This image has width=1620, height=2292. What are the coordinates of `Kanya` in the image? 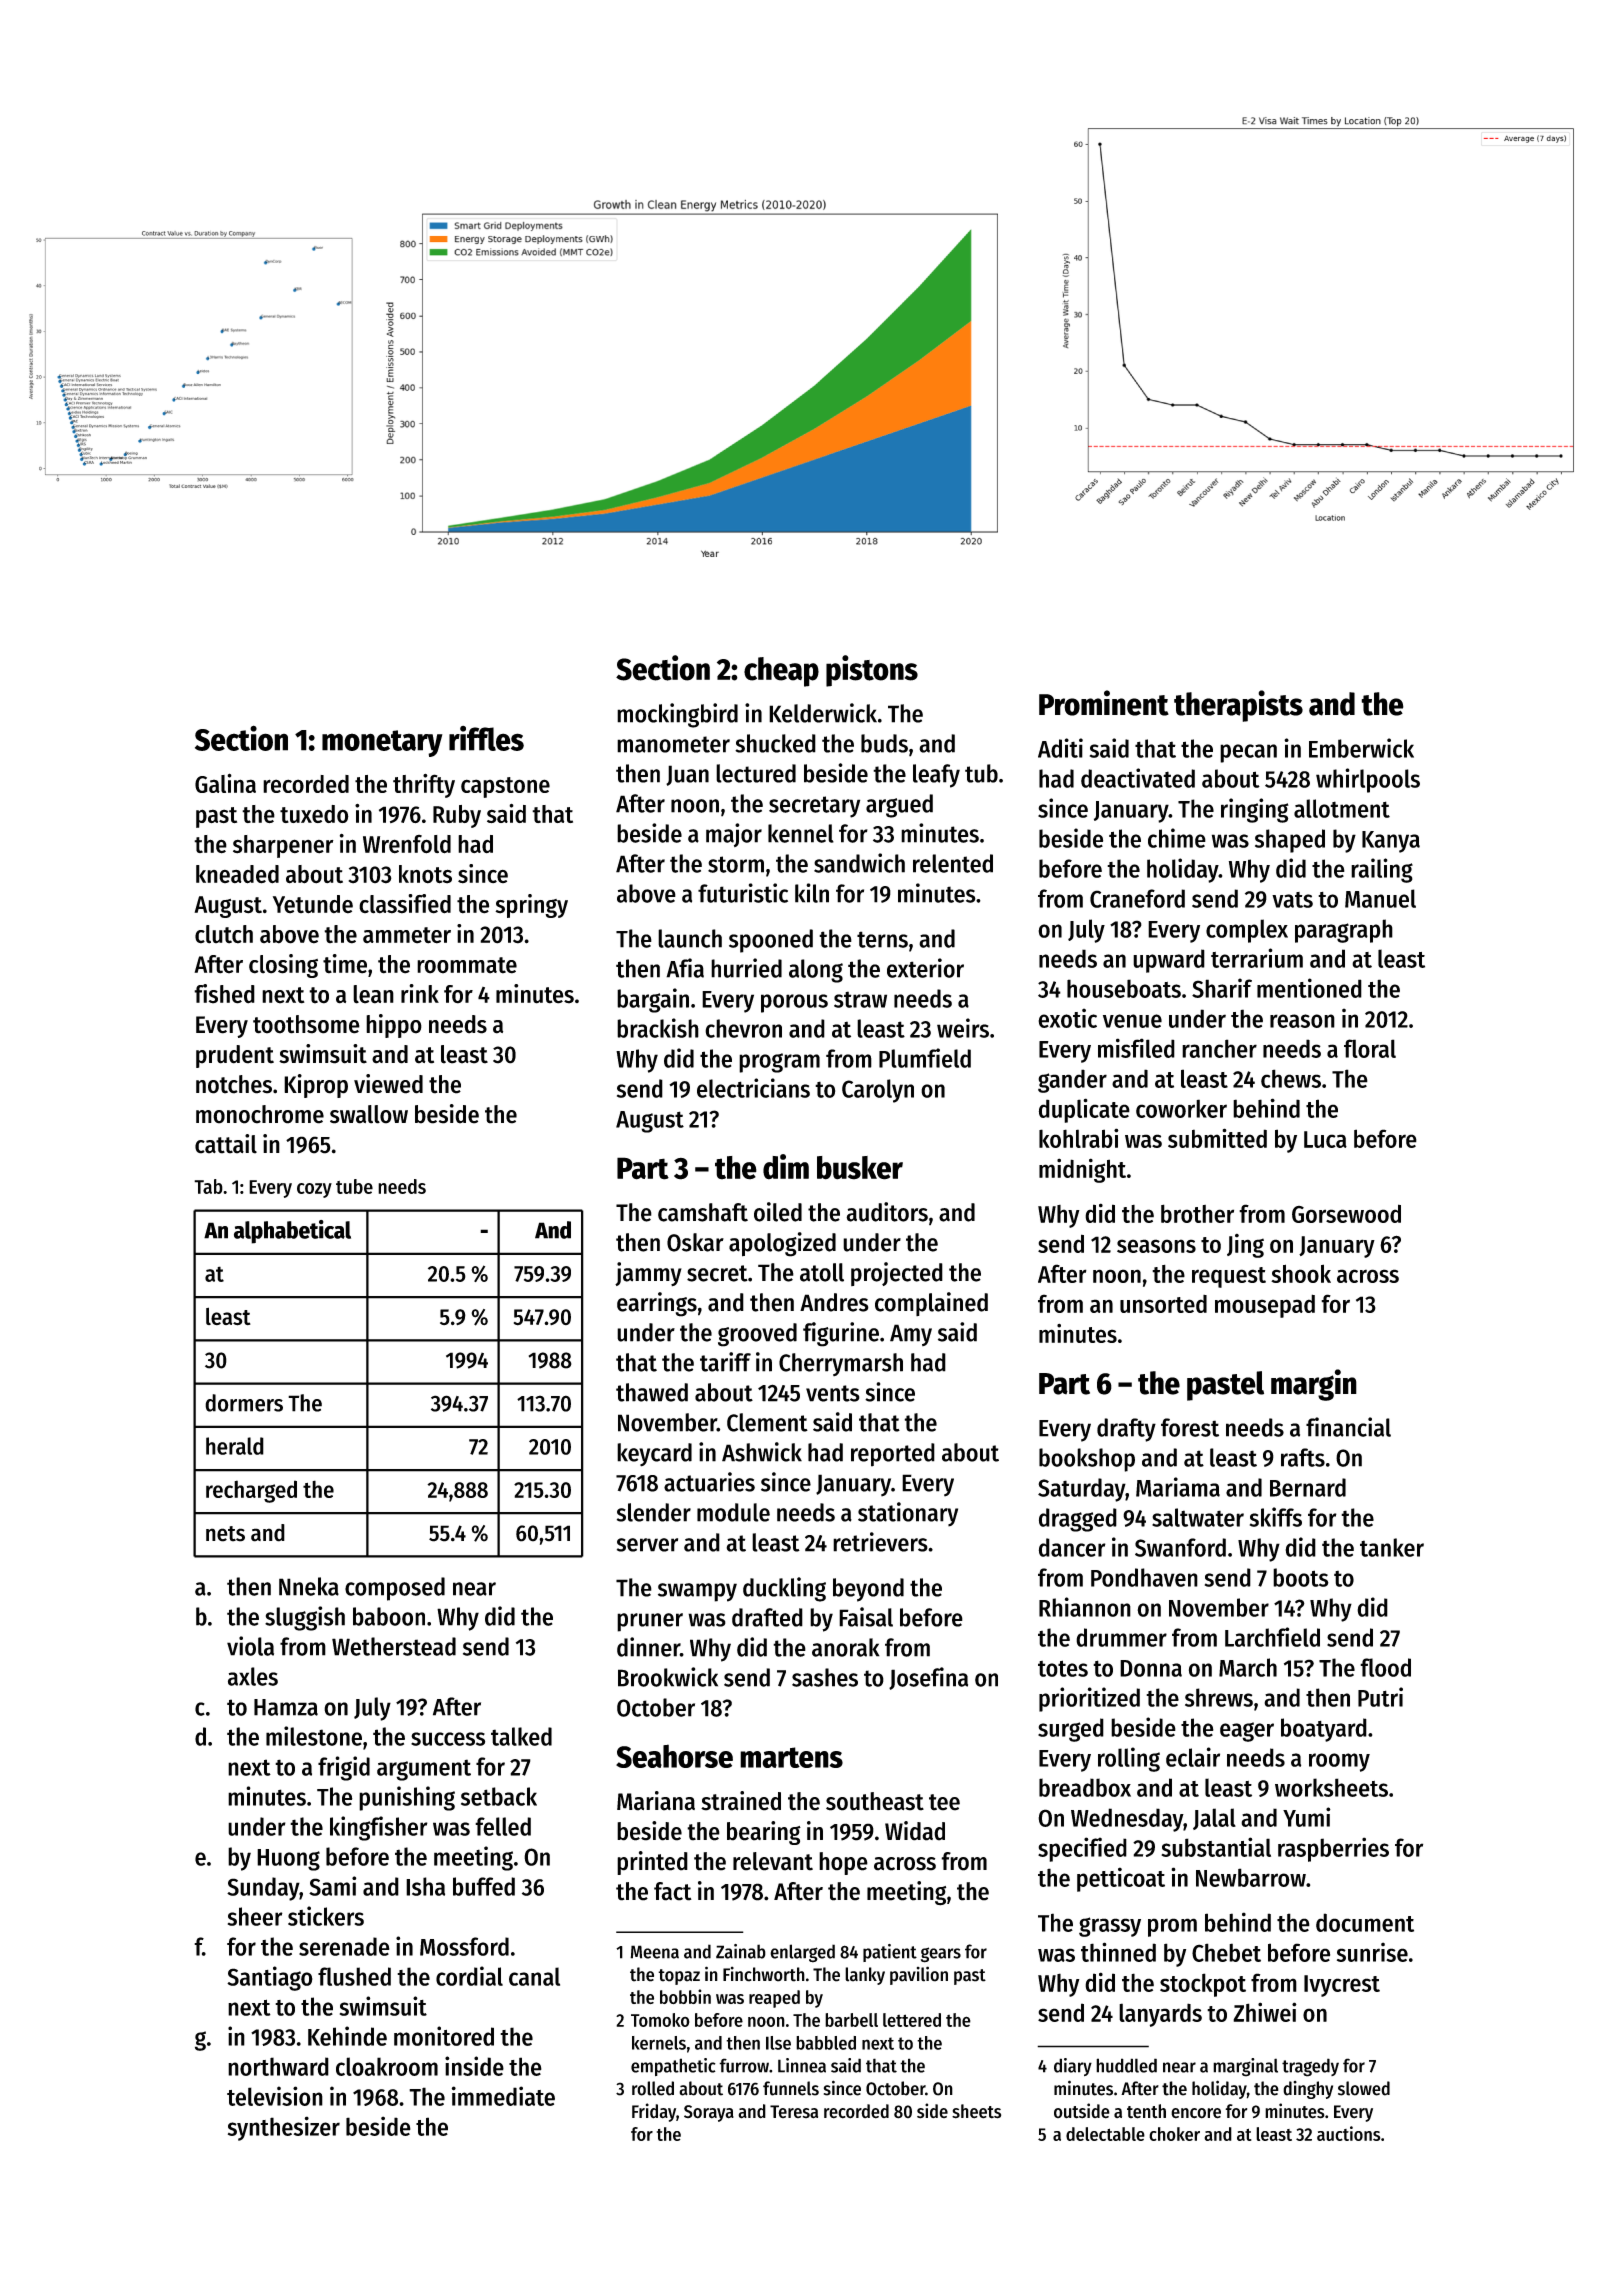 It's located at (1391, 842).
